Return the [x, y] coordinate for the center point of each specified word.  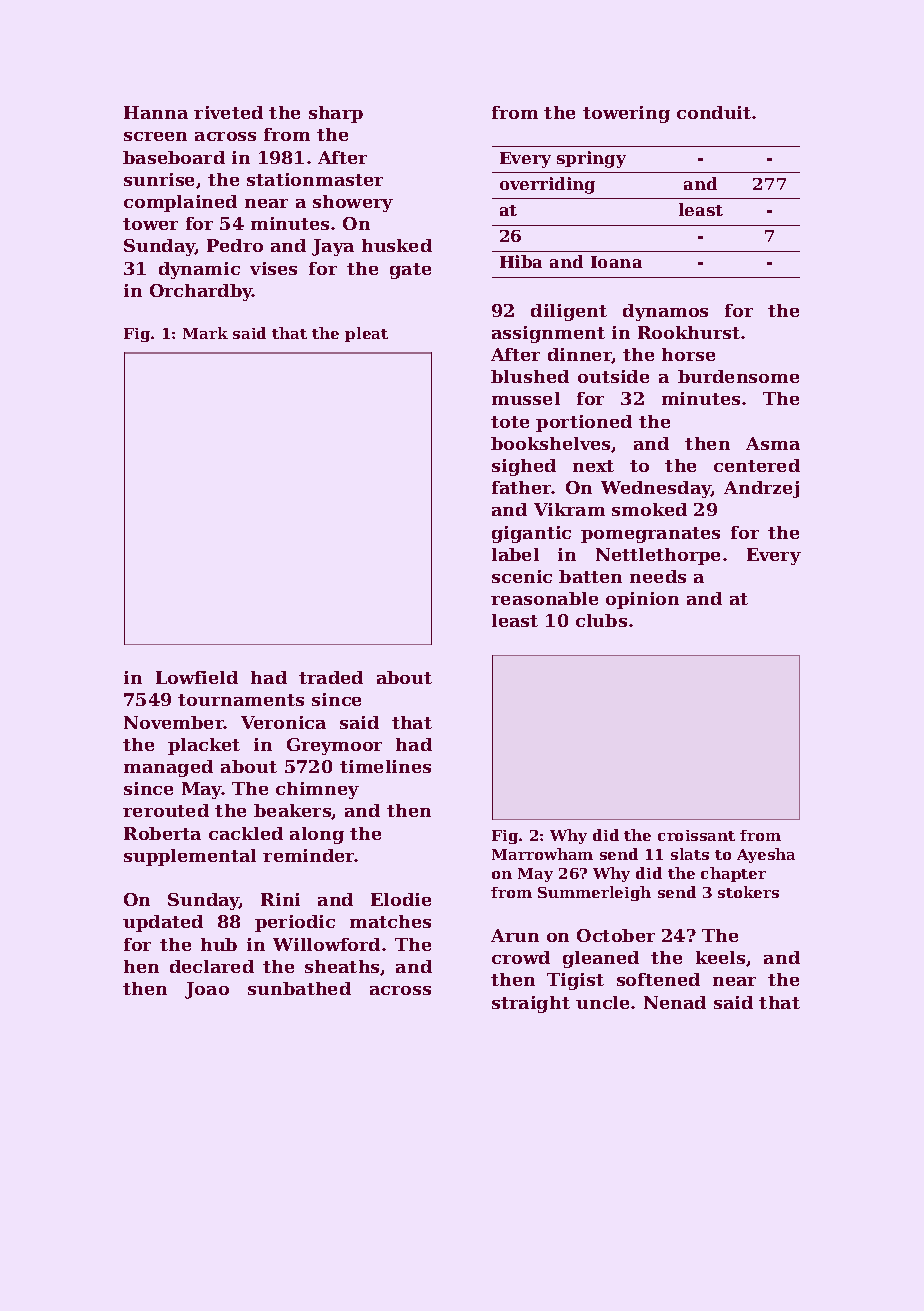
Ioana [616, 262]
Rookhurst [689, 332]
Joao [207, 990]
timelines [385, 766]
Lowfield [197, 677]
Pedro [235, 245]
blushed [530, 376]
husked [397, 245]
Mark [205, 333]
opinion [642, 600]
